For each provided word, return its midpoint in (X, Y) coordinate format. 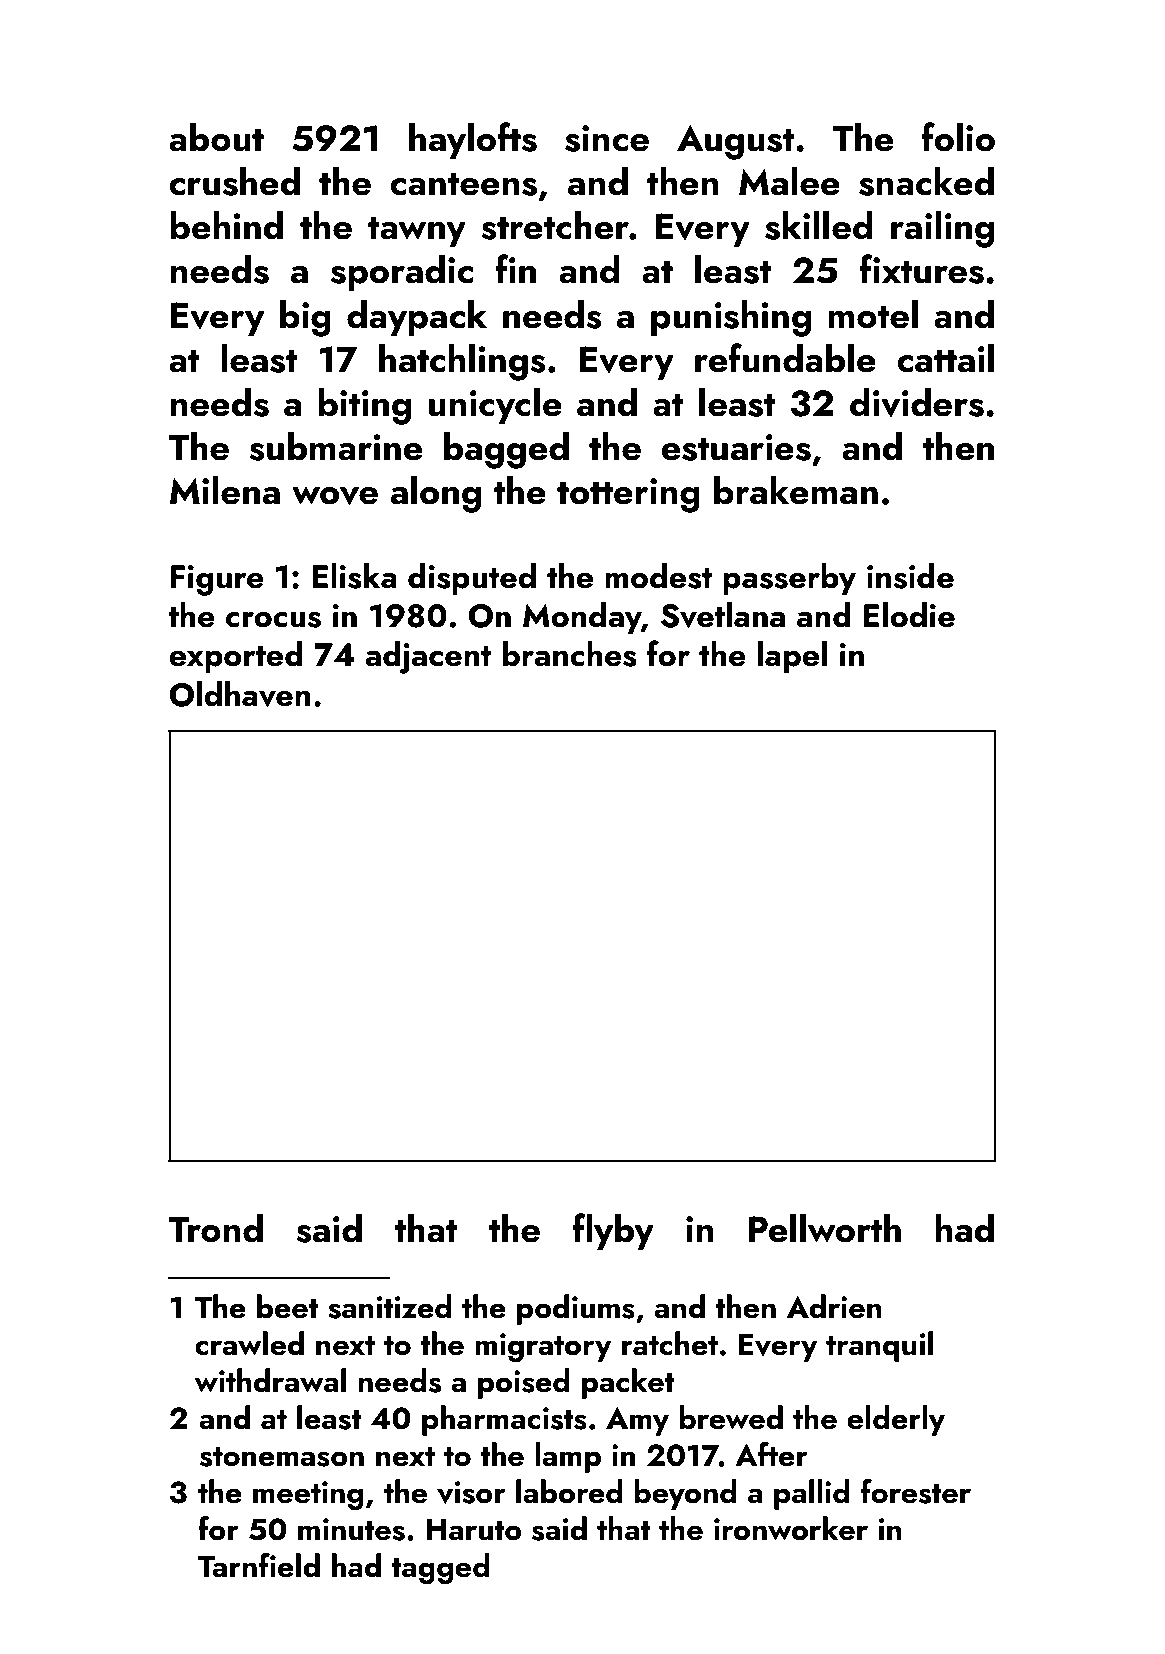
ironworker (791, 1528)
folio (958, 137)
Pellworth (825, 1228)
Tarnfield (259, 1565)
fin (515, 268)
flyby (613, 1231)
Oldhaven (240, 694)
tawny (417, 231)
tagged (440, 1569)
